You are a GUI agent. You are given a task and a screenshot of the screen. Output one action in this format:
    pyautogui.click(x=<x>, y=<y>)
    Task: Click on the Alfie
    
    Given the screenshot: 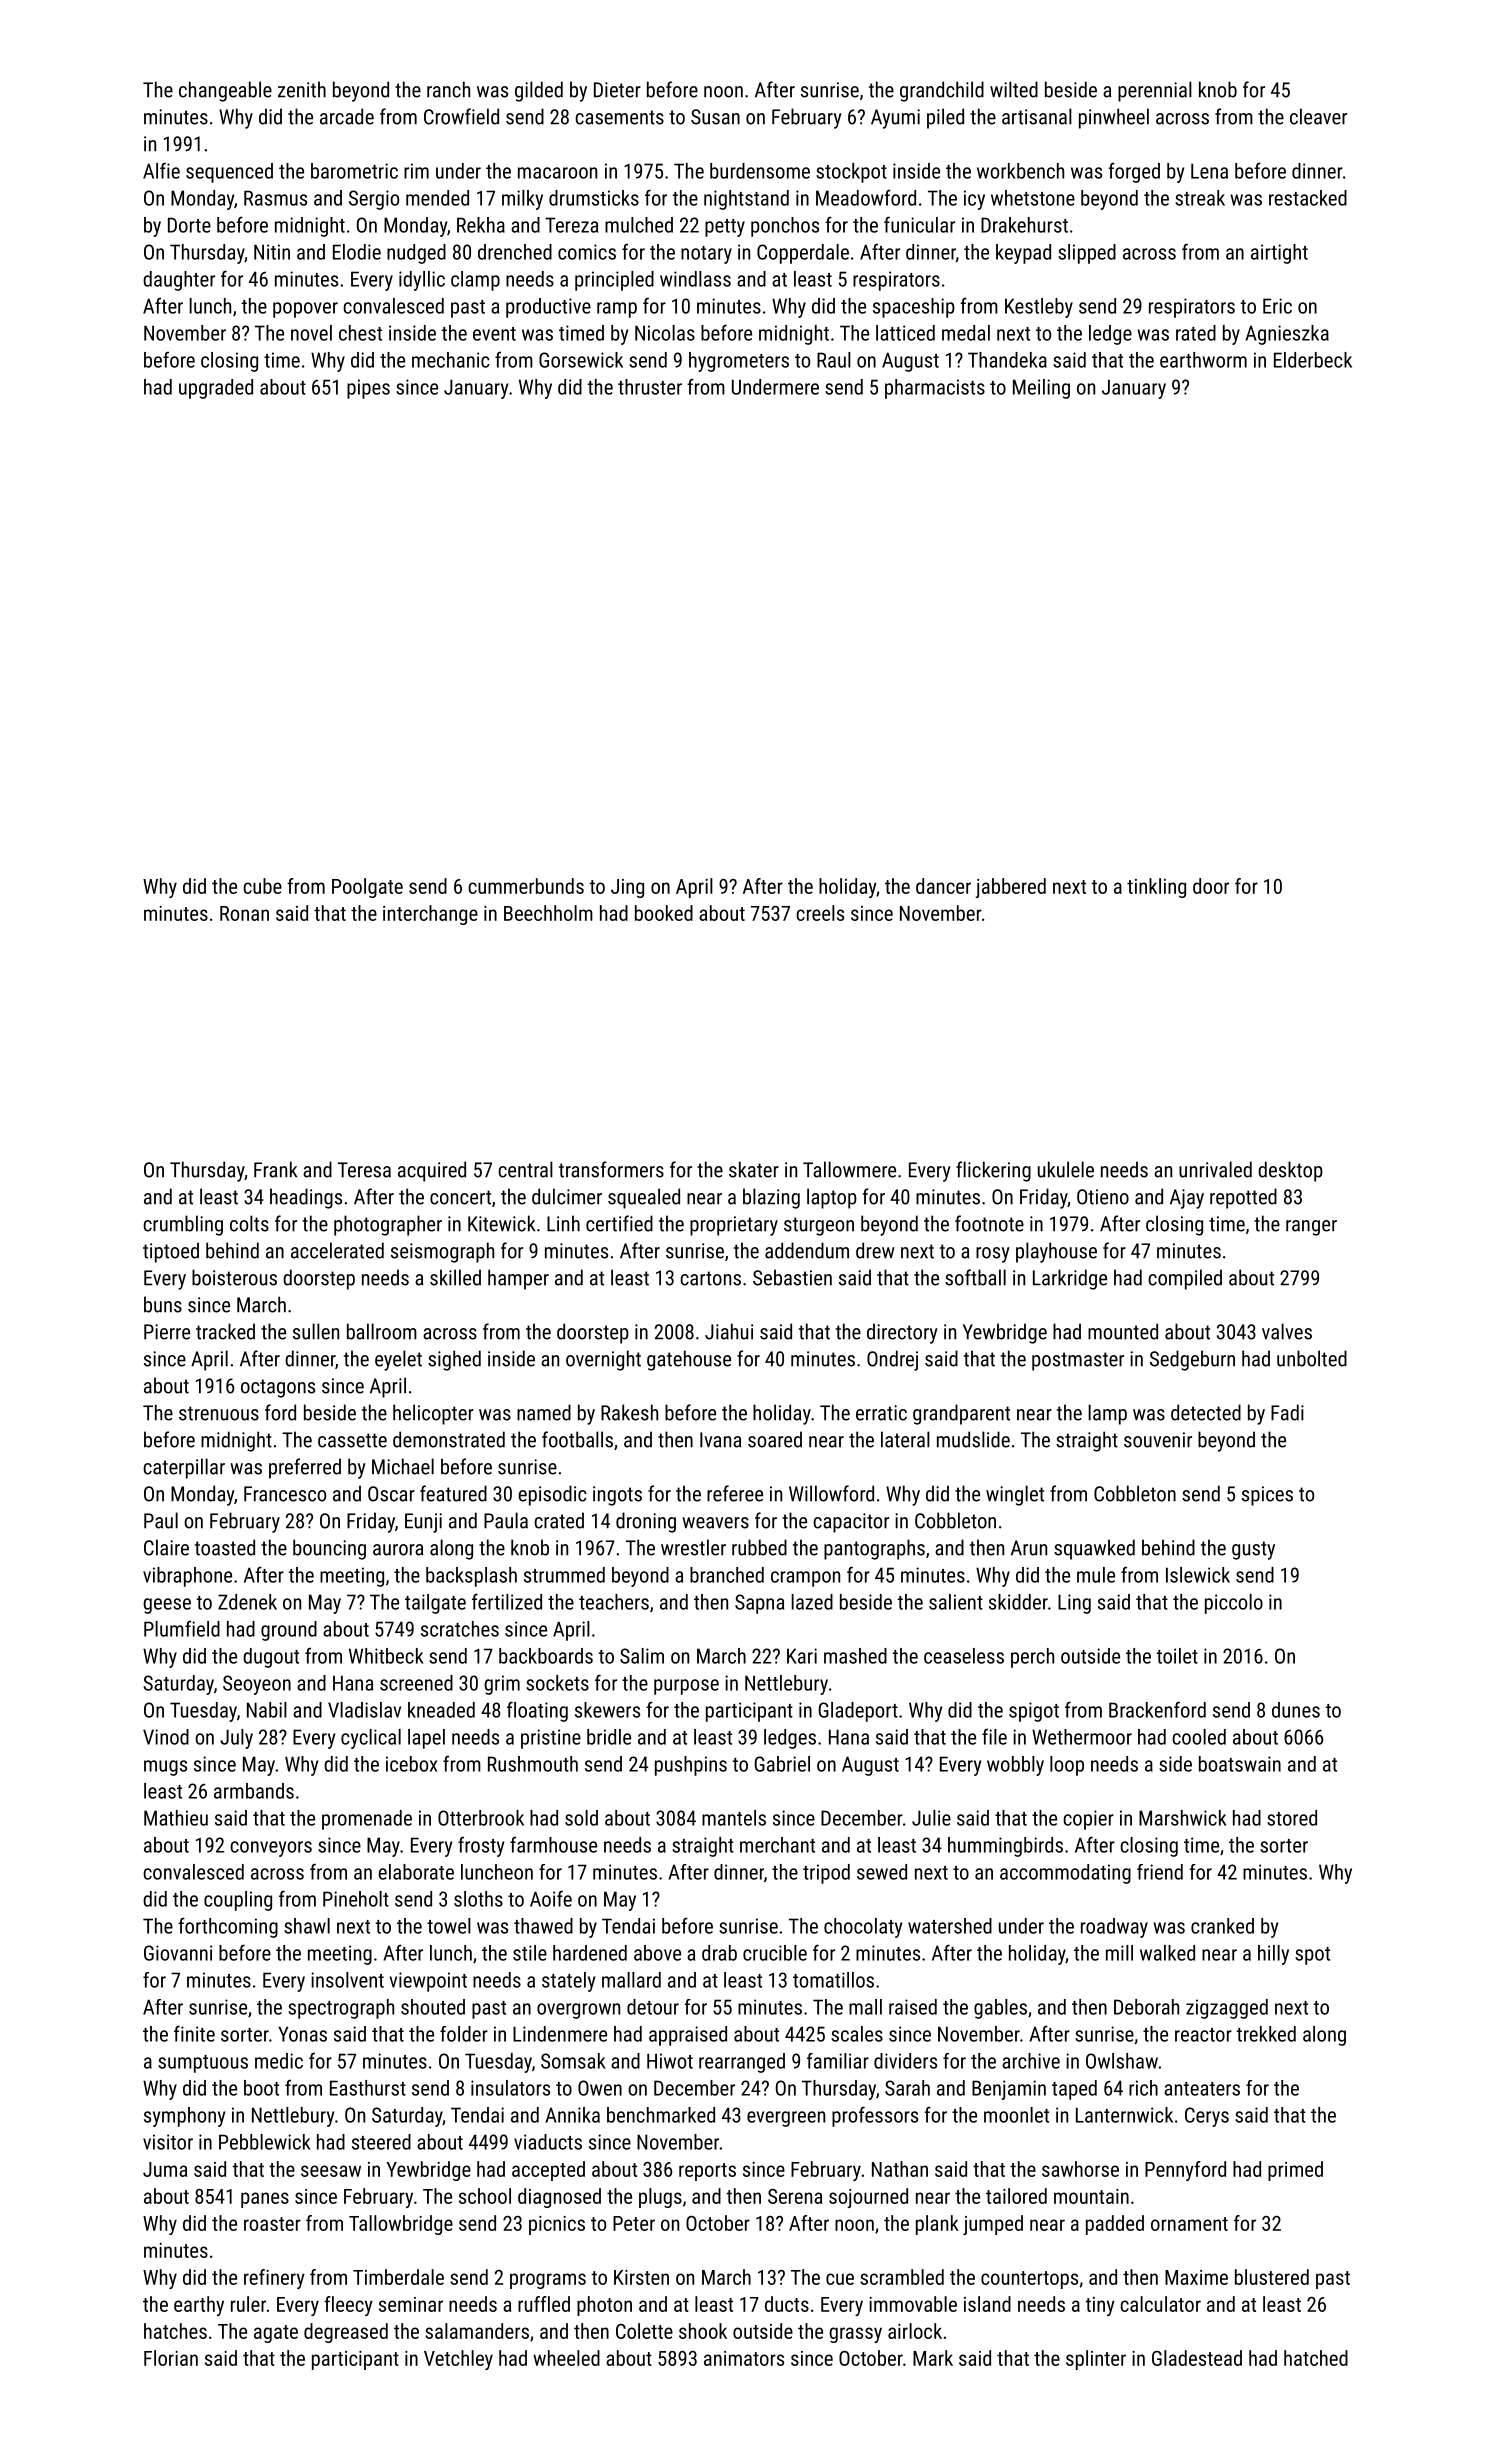 What is the action you would take?
    pyautogui.click(x=161, y=170)
